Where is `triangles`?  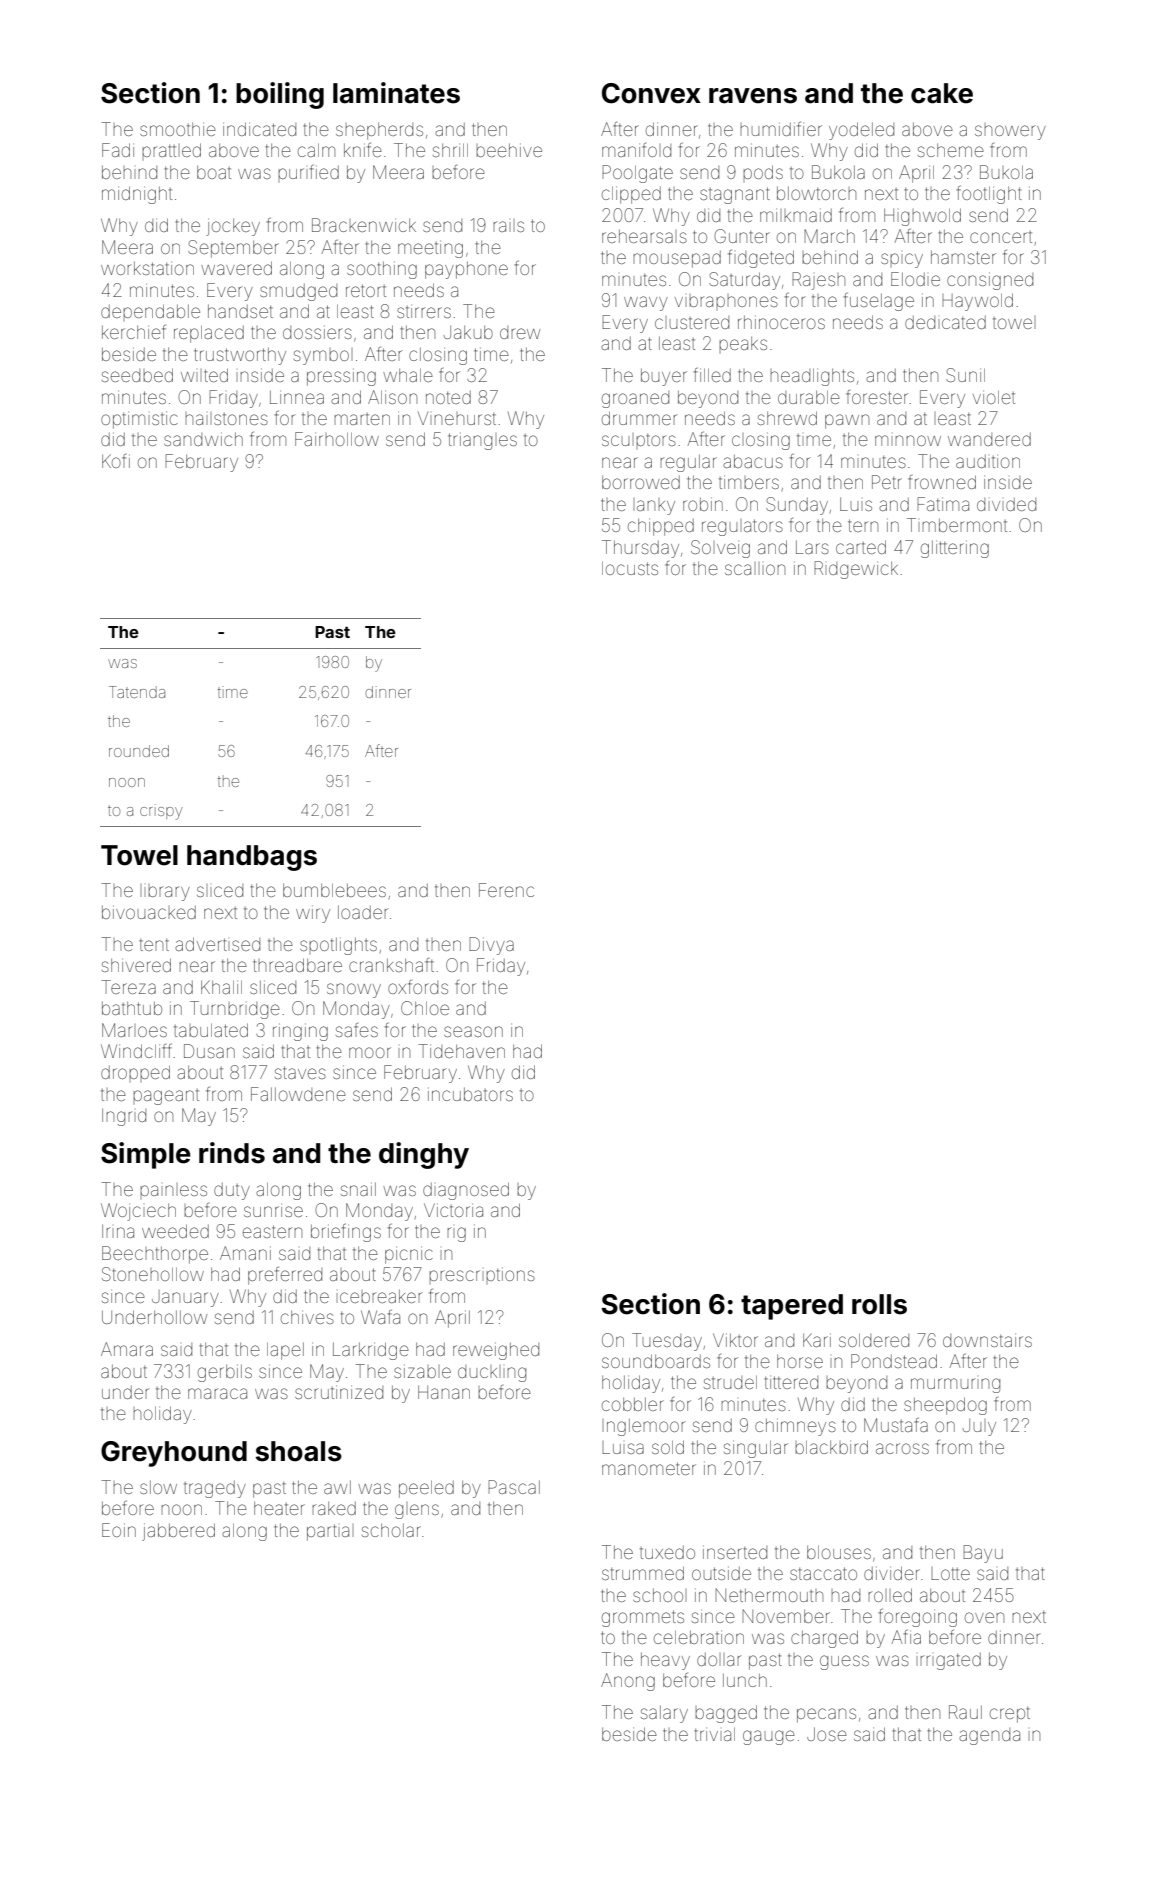 triangles is located at coordinates (482, 441).
